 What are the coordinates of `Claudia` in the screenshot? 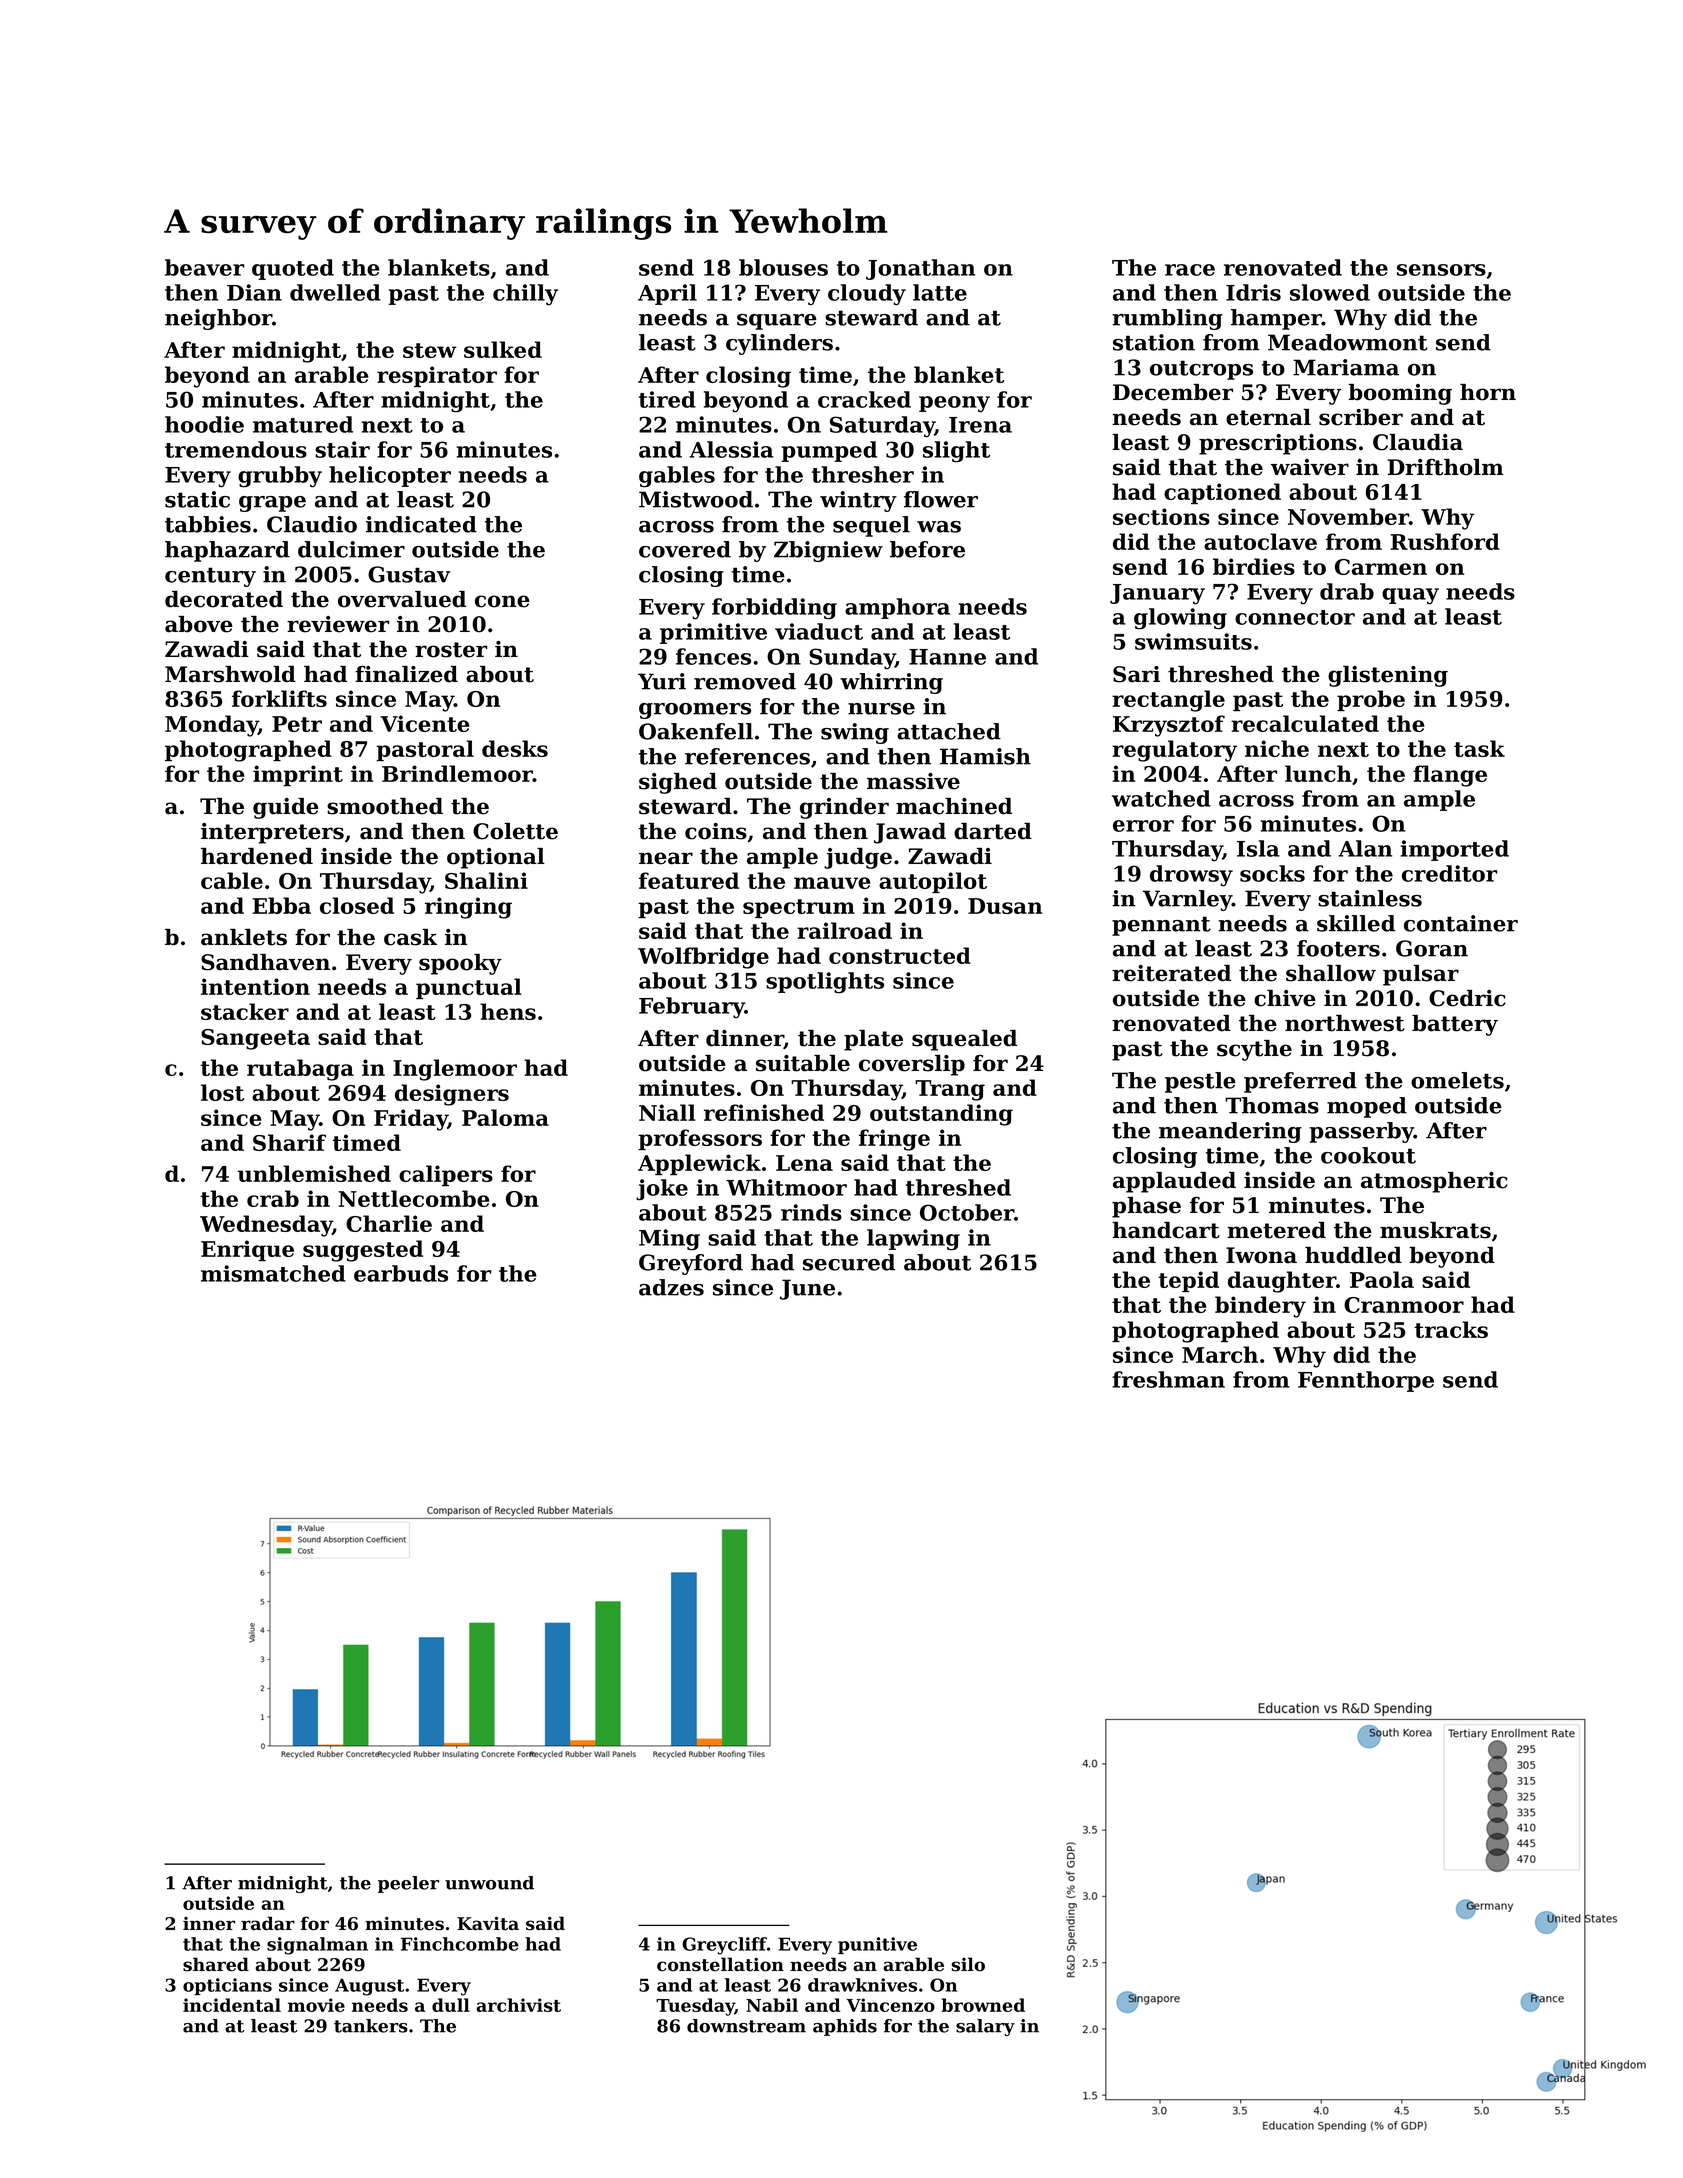 It's located at (1418, 442).
